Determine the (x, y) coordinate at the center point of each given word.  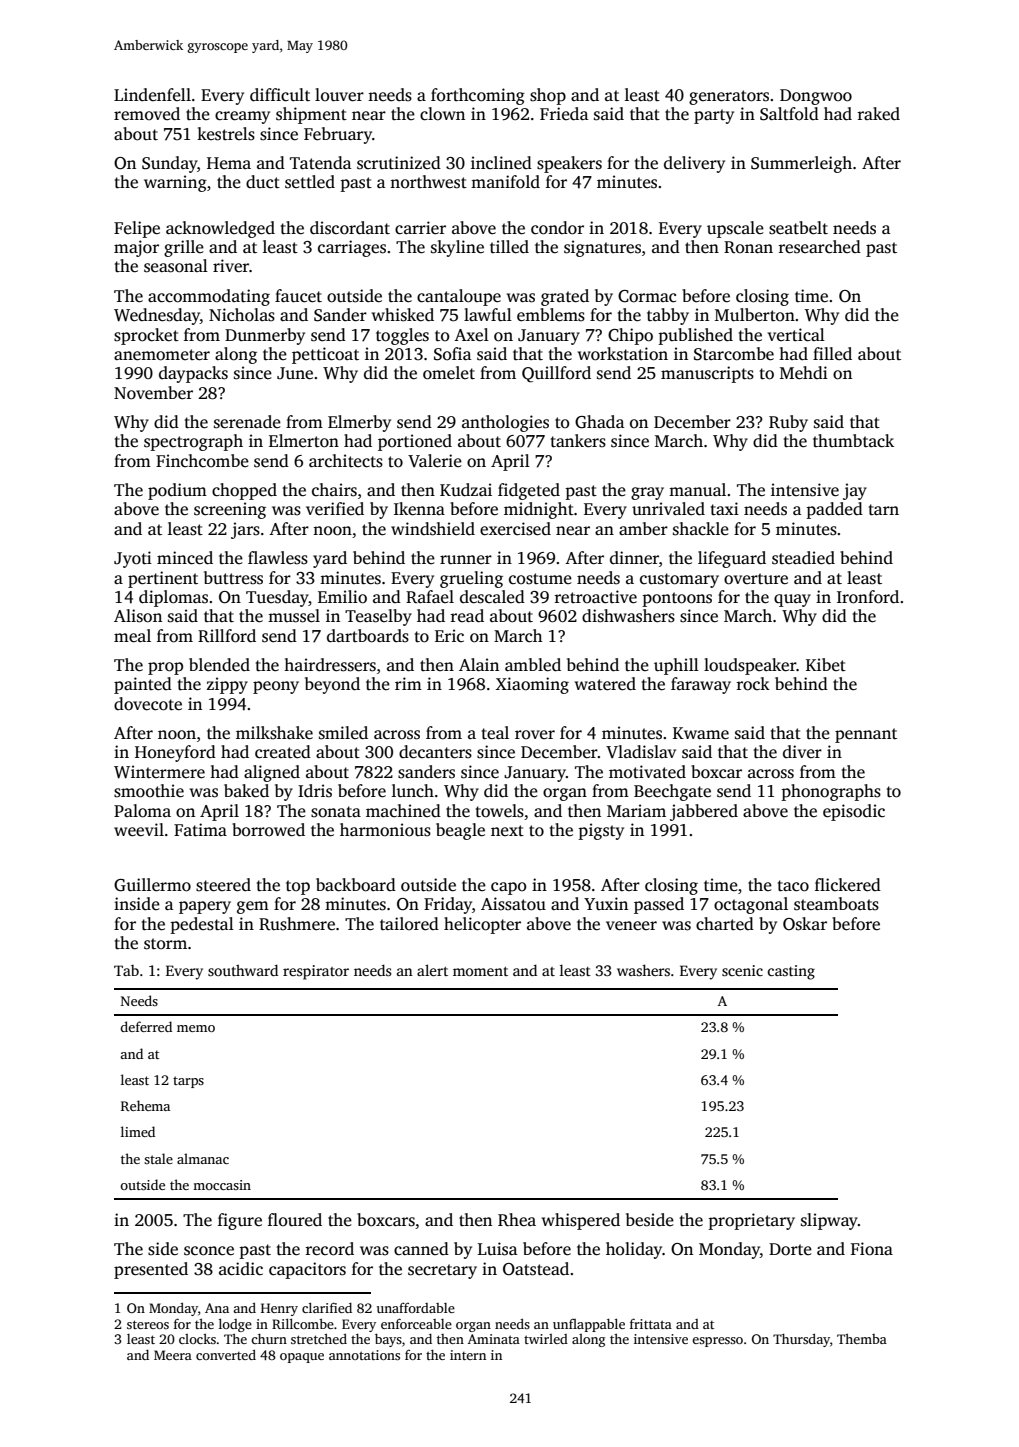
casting (791, 972)
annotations (364, 1355)
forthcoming (478, 96)
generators (729, 97)
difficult (280, 95)
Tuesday (277, 598)
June (295, 373)
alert (432, 970)
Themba (862, 1339)
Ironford (868, 597)
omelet (449, 373)
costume (540, 579)
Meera (173, 1355)
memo (196, 1028)
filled (832, 354)
